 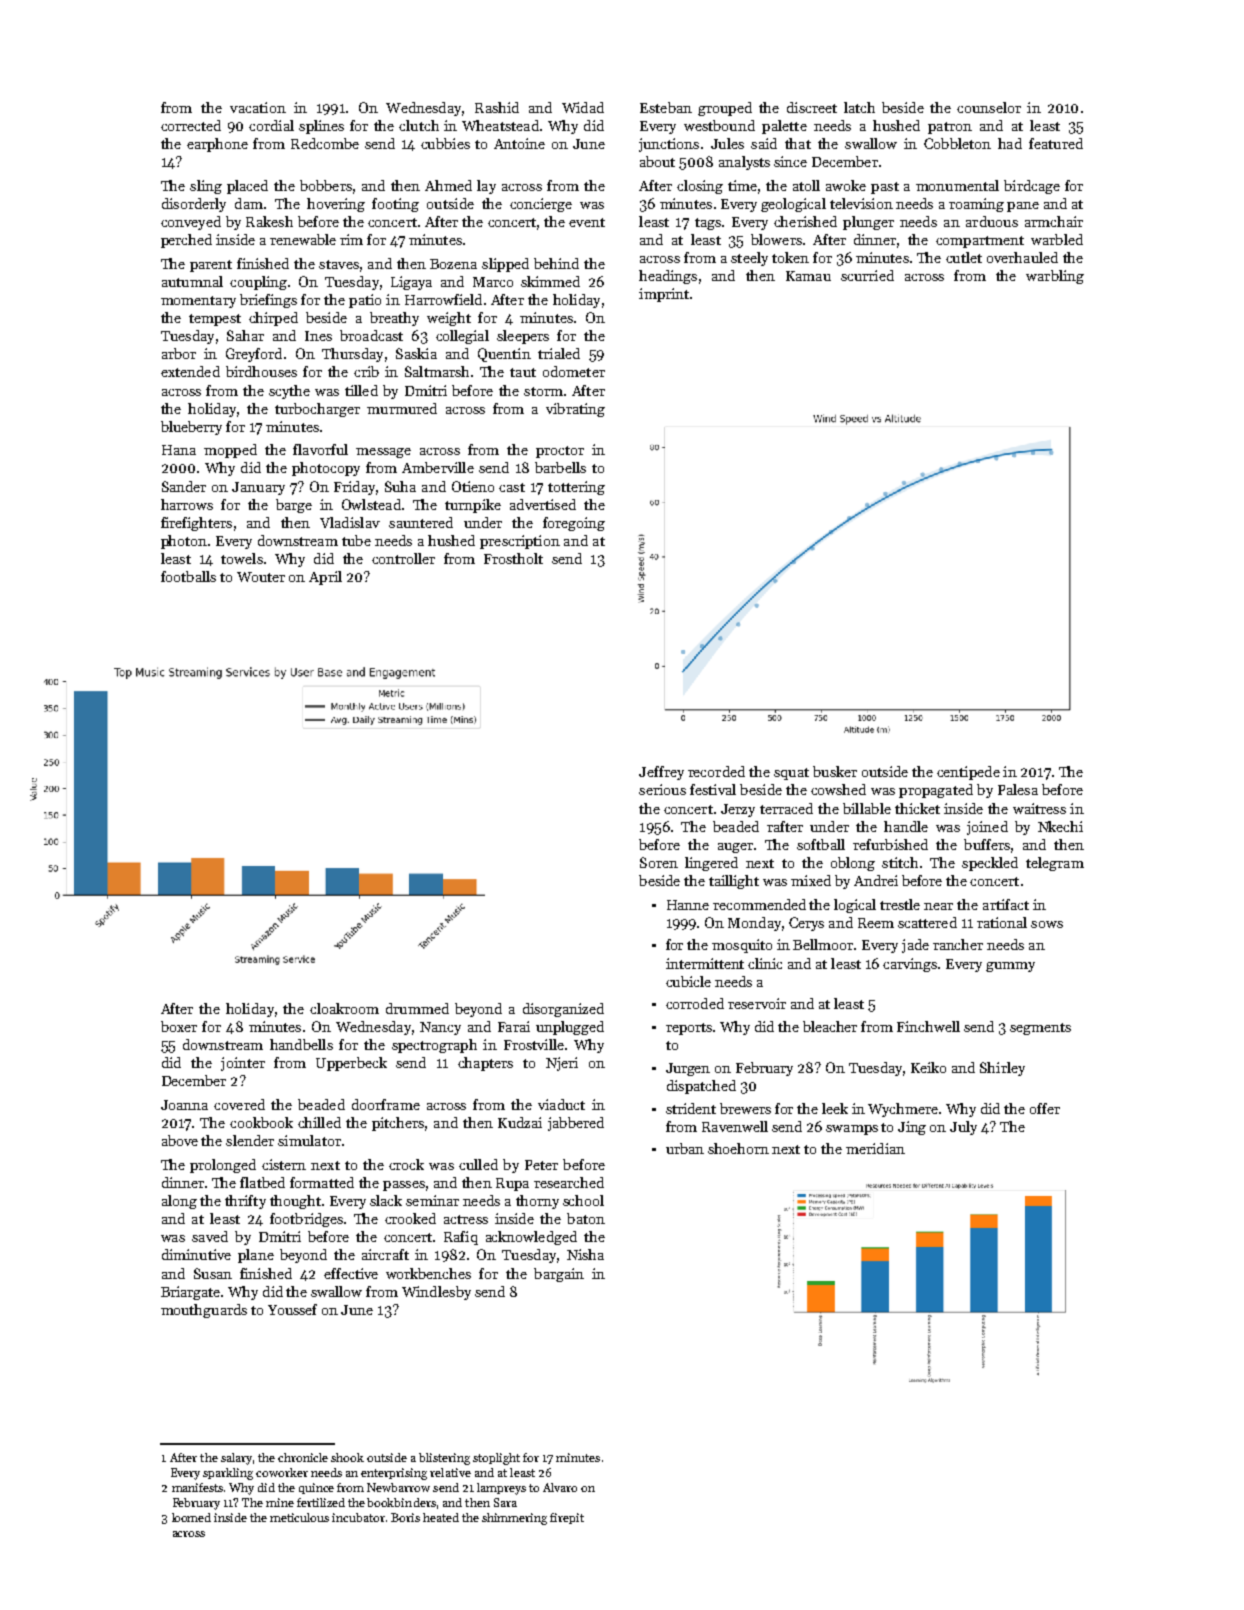 What do you see at coordinates (213, 1273) in the image?
I see `Susan` at bounding box center [213, 1273].
